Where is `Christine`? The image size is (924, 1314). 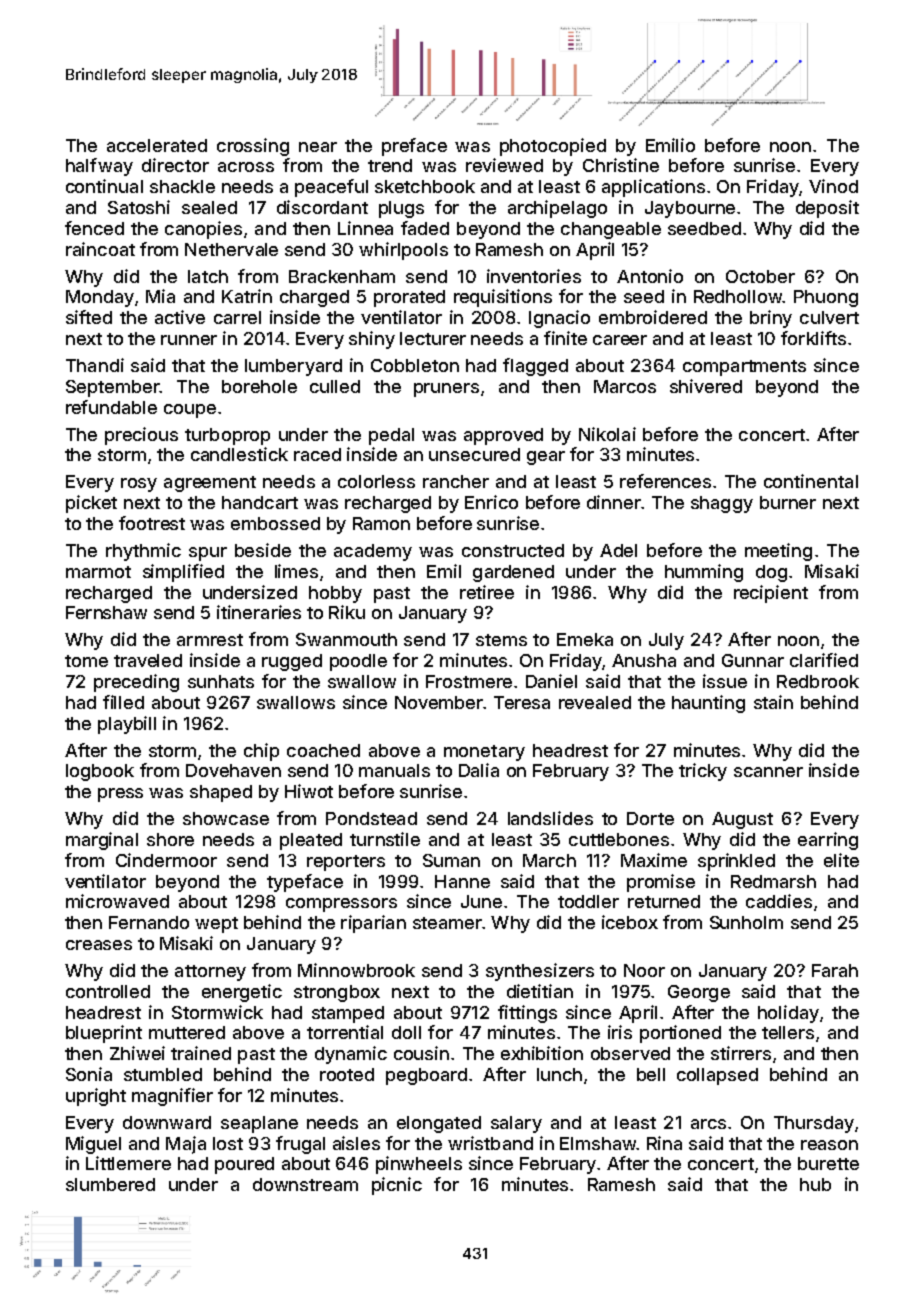
Christine is located at coordinates (621, 165).
